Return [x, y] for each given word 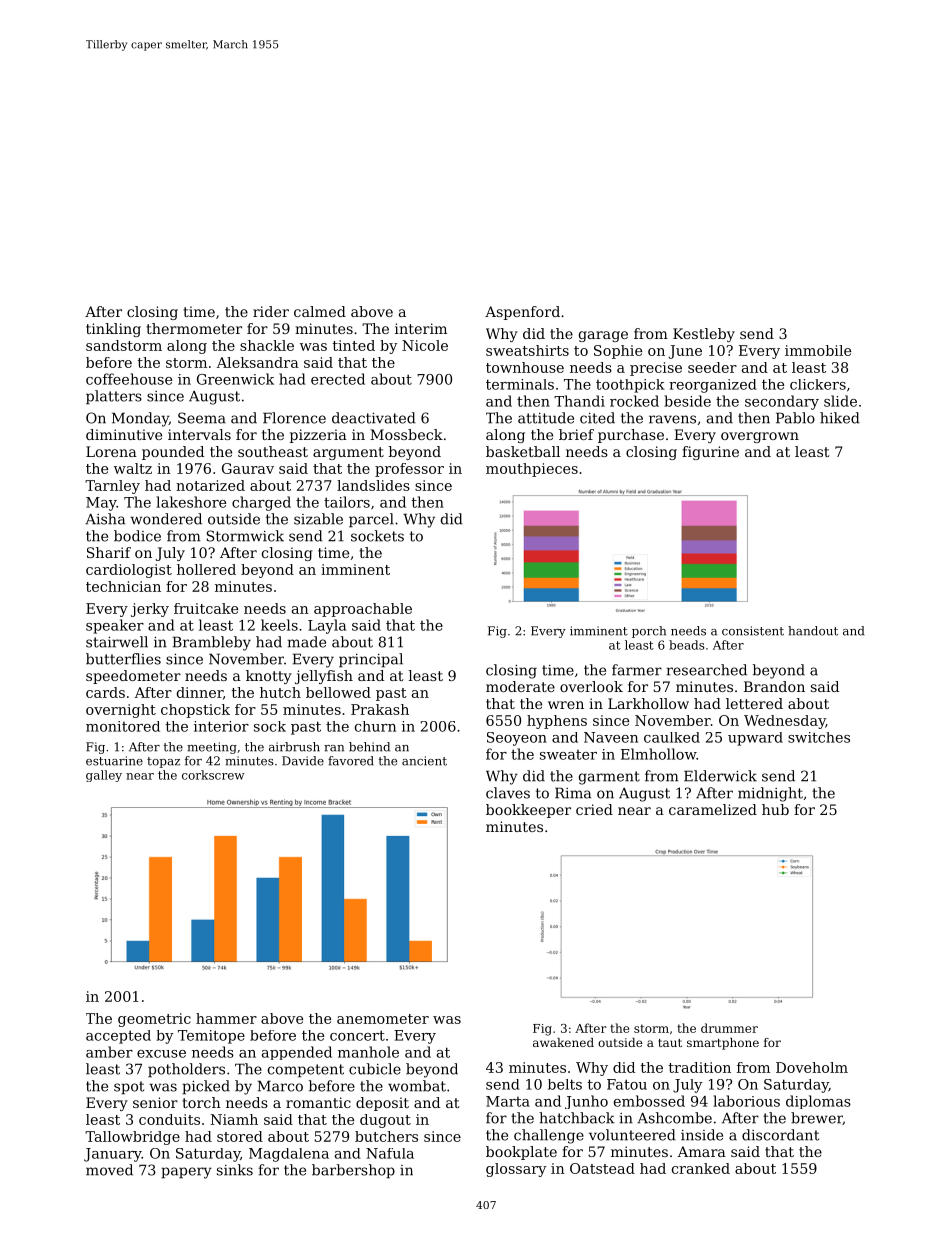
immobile [818, 350]
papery [186, 1173]
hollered [206, 569]
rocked [634, 401]
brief [576, 434]
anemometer [383, 1019]
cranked [701, 1168]
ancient [424, 761]
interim [421, 328]
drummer [729, 1028]
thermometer [194, 328]
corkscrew [213, 775]
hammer [226, 1018]
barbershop [353, 1171]
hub [775, 809]
